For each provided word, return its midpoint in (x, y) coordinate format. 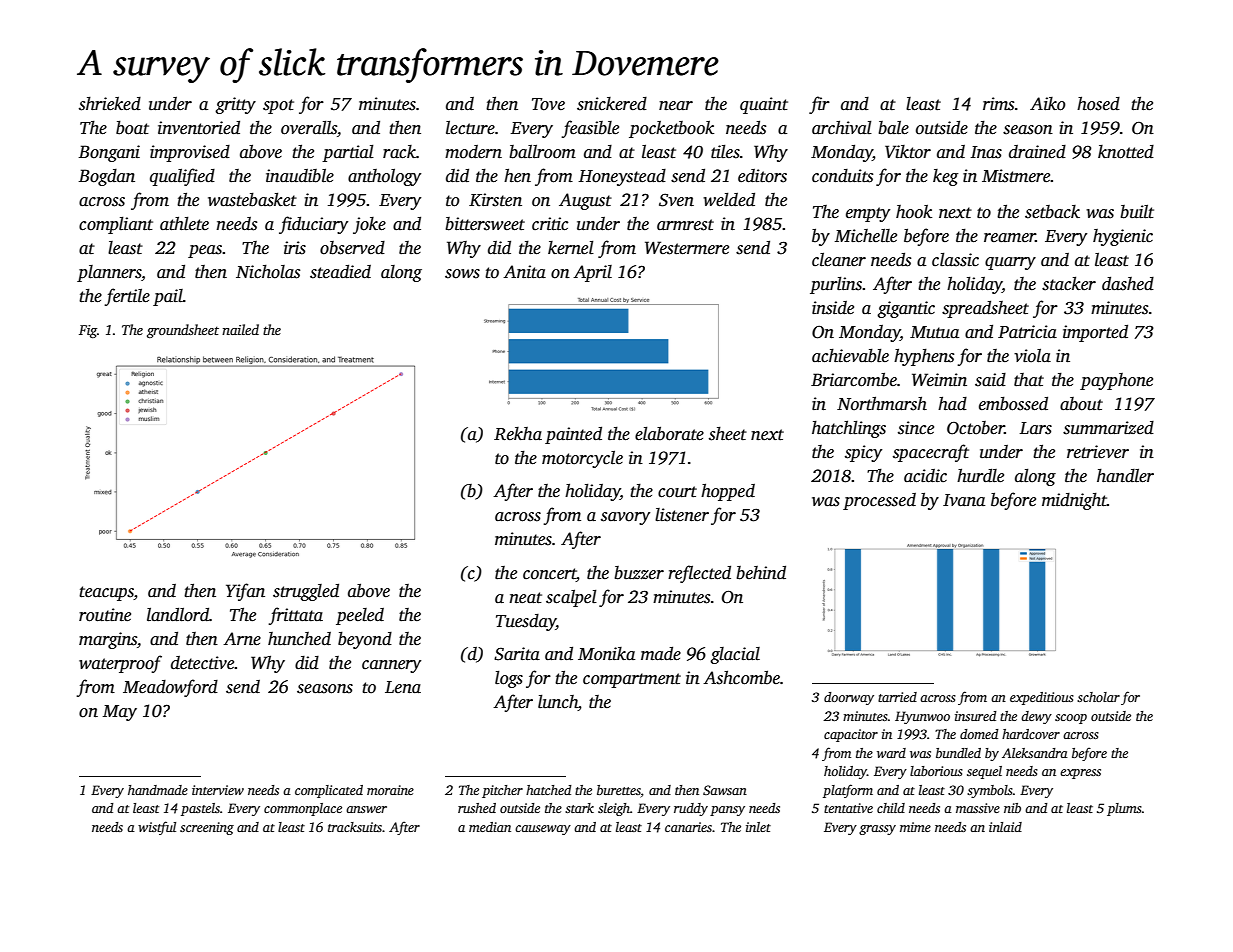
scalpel (571, 598)
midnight (1074, 501)
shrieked (110, 103)
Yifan (245, 592)
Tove (548, 104)
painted (573, 435)
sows (462, 274)
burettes (619, 790)
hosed (1098, 103)
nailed (240, 329)
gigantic (906, 309)
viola (1032, 356)
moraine (390, 790)
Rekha (518, 434)
